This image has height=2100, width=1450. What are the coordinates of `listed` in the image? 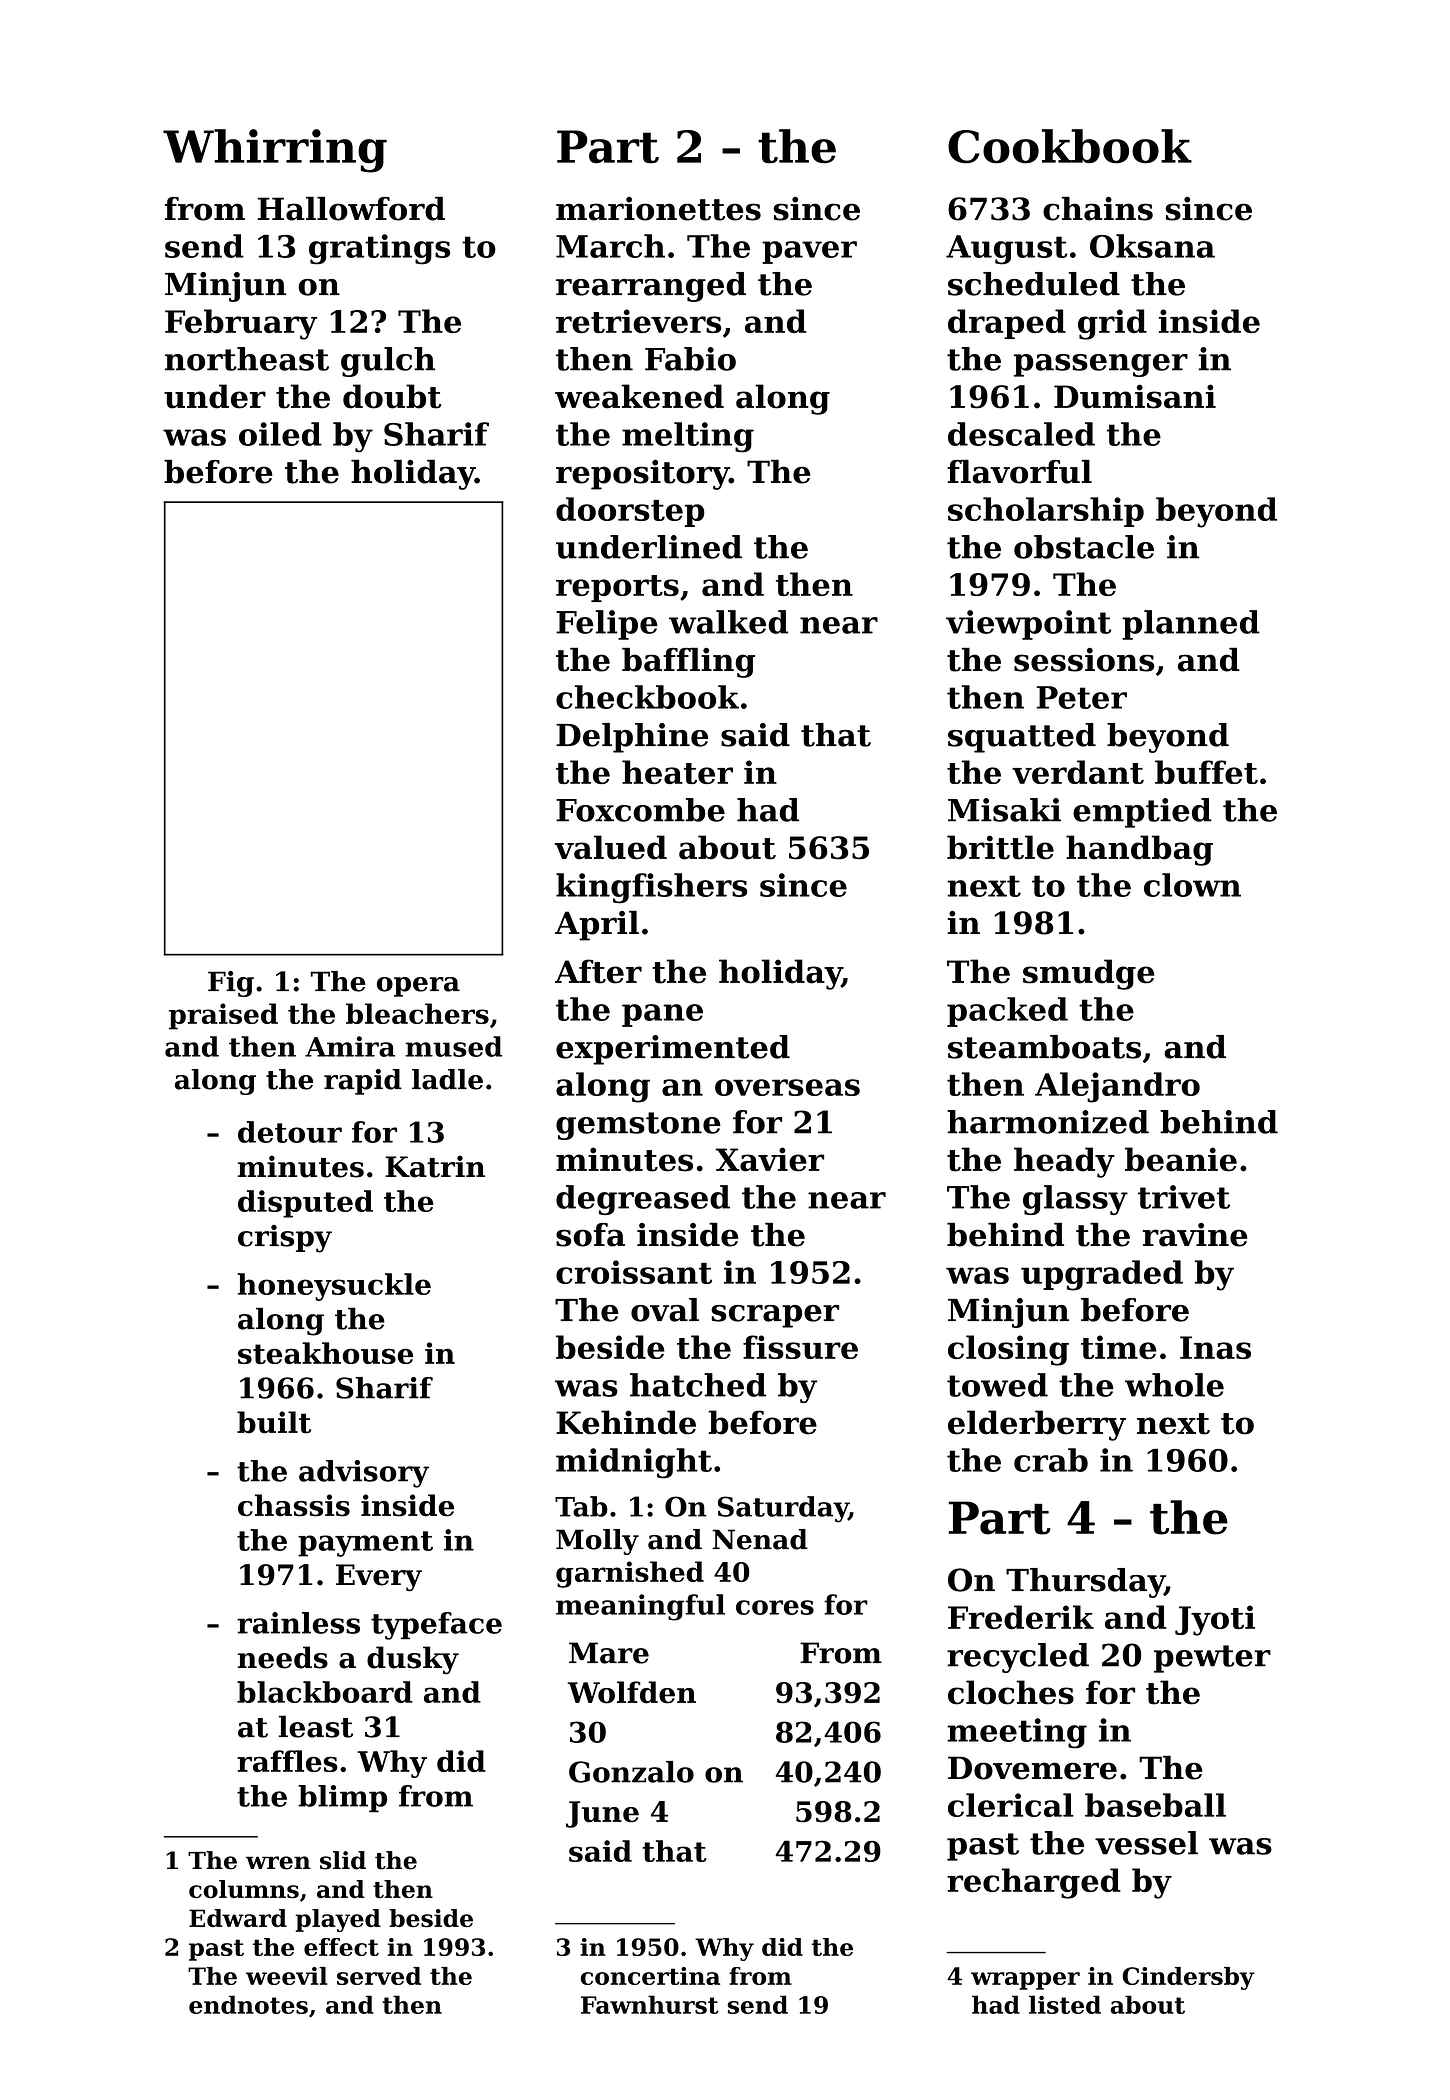 It's located at (1065, 2004).
